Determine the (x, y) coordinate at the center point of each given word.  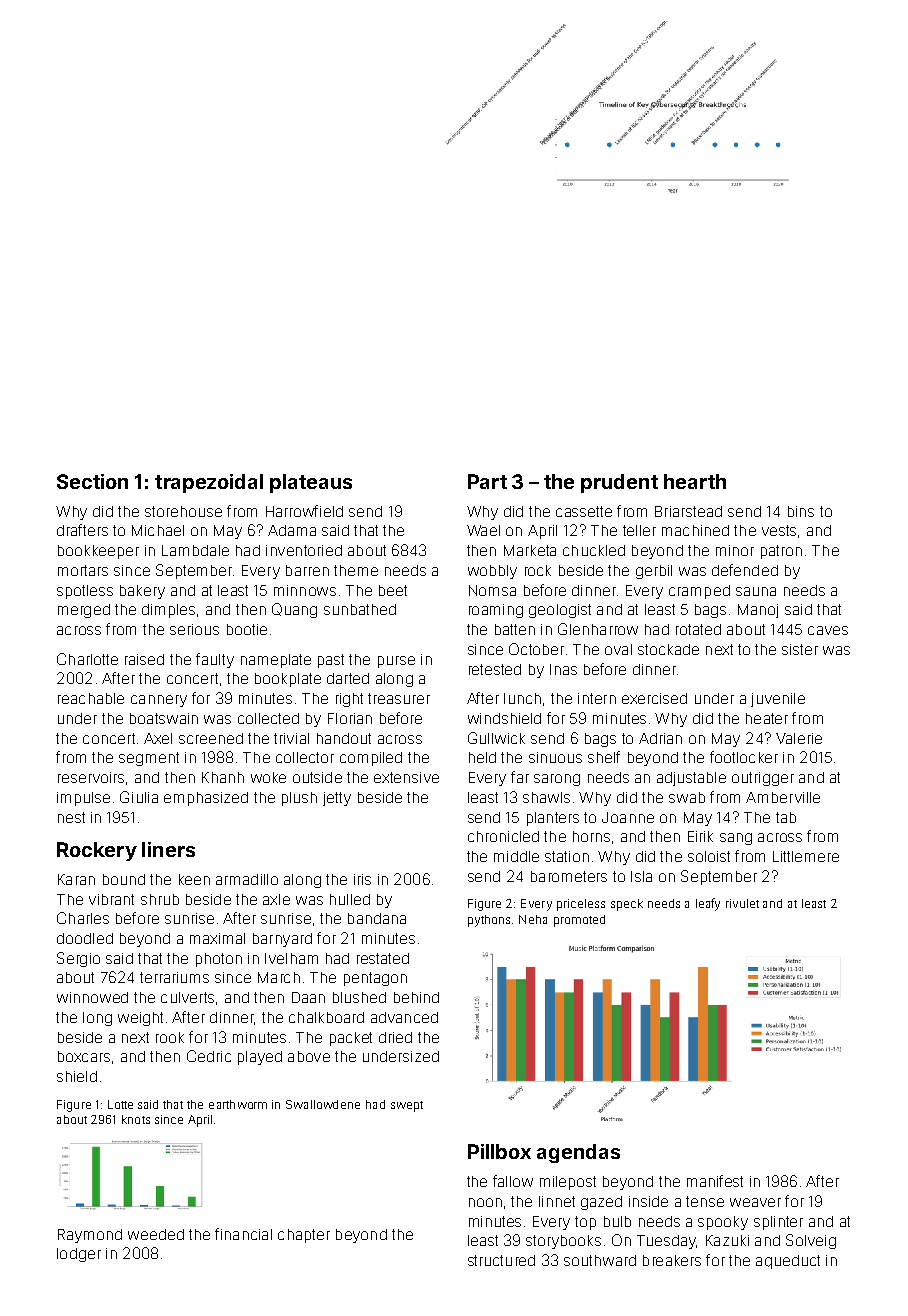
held (482, 757)
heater (767, 718)
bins (801, 511)
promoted (579, 921)
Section (92, 481)
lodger (79, 1255)
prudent (619, 483)
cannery (159, 701)
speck (627, 905)
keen (194, 879)
